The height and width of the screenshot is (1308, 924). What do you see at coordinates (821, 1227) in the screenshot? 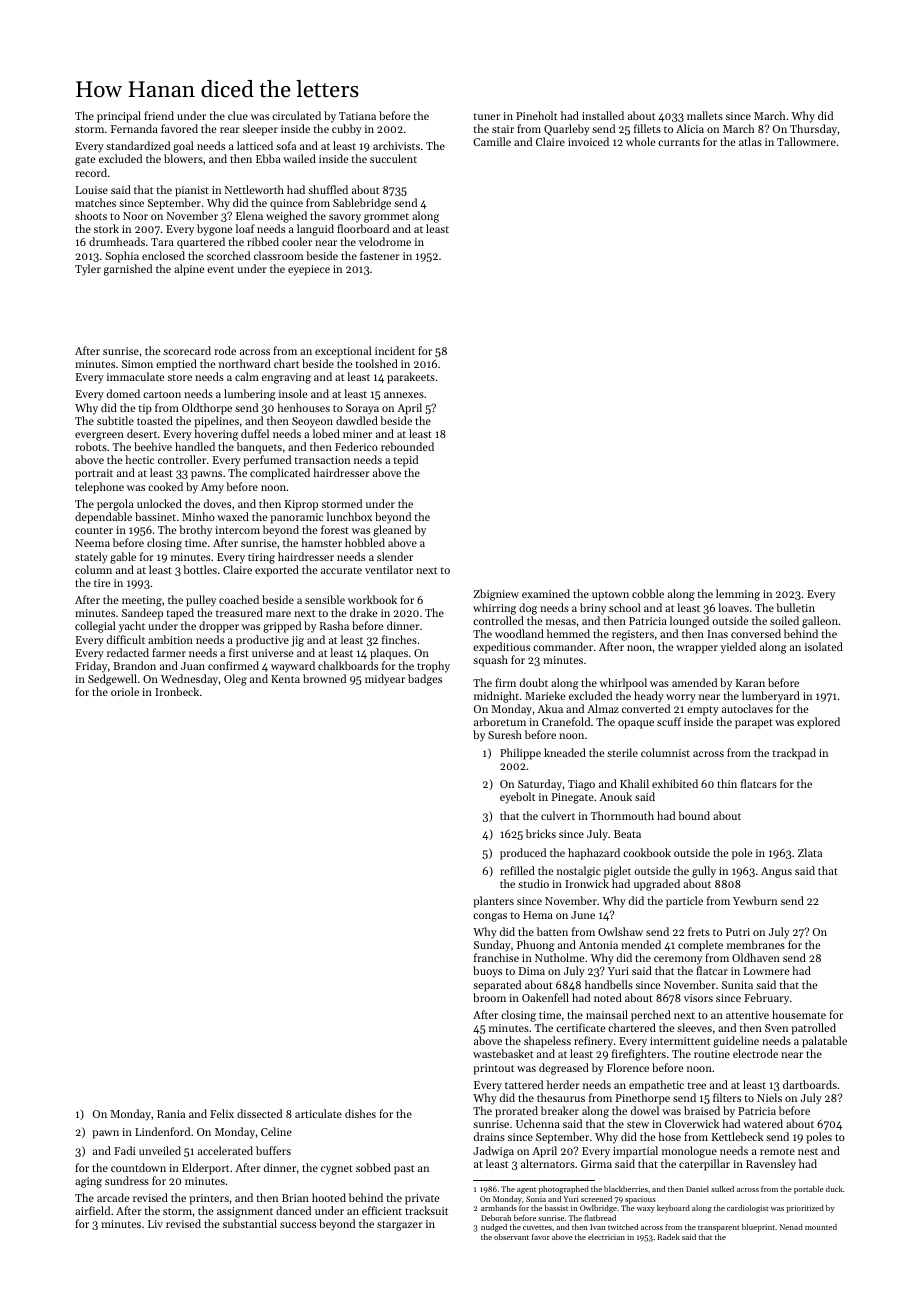
I see `mounted` at bounding box center [821, 1227].
